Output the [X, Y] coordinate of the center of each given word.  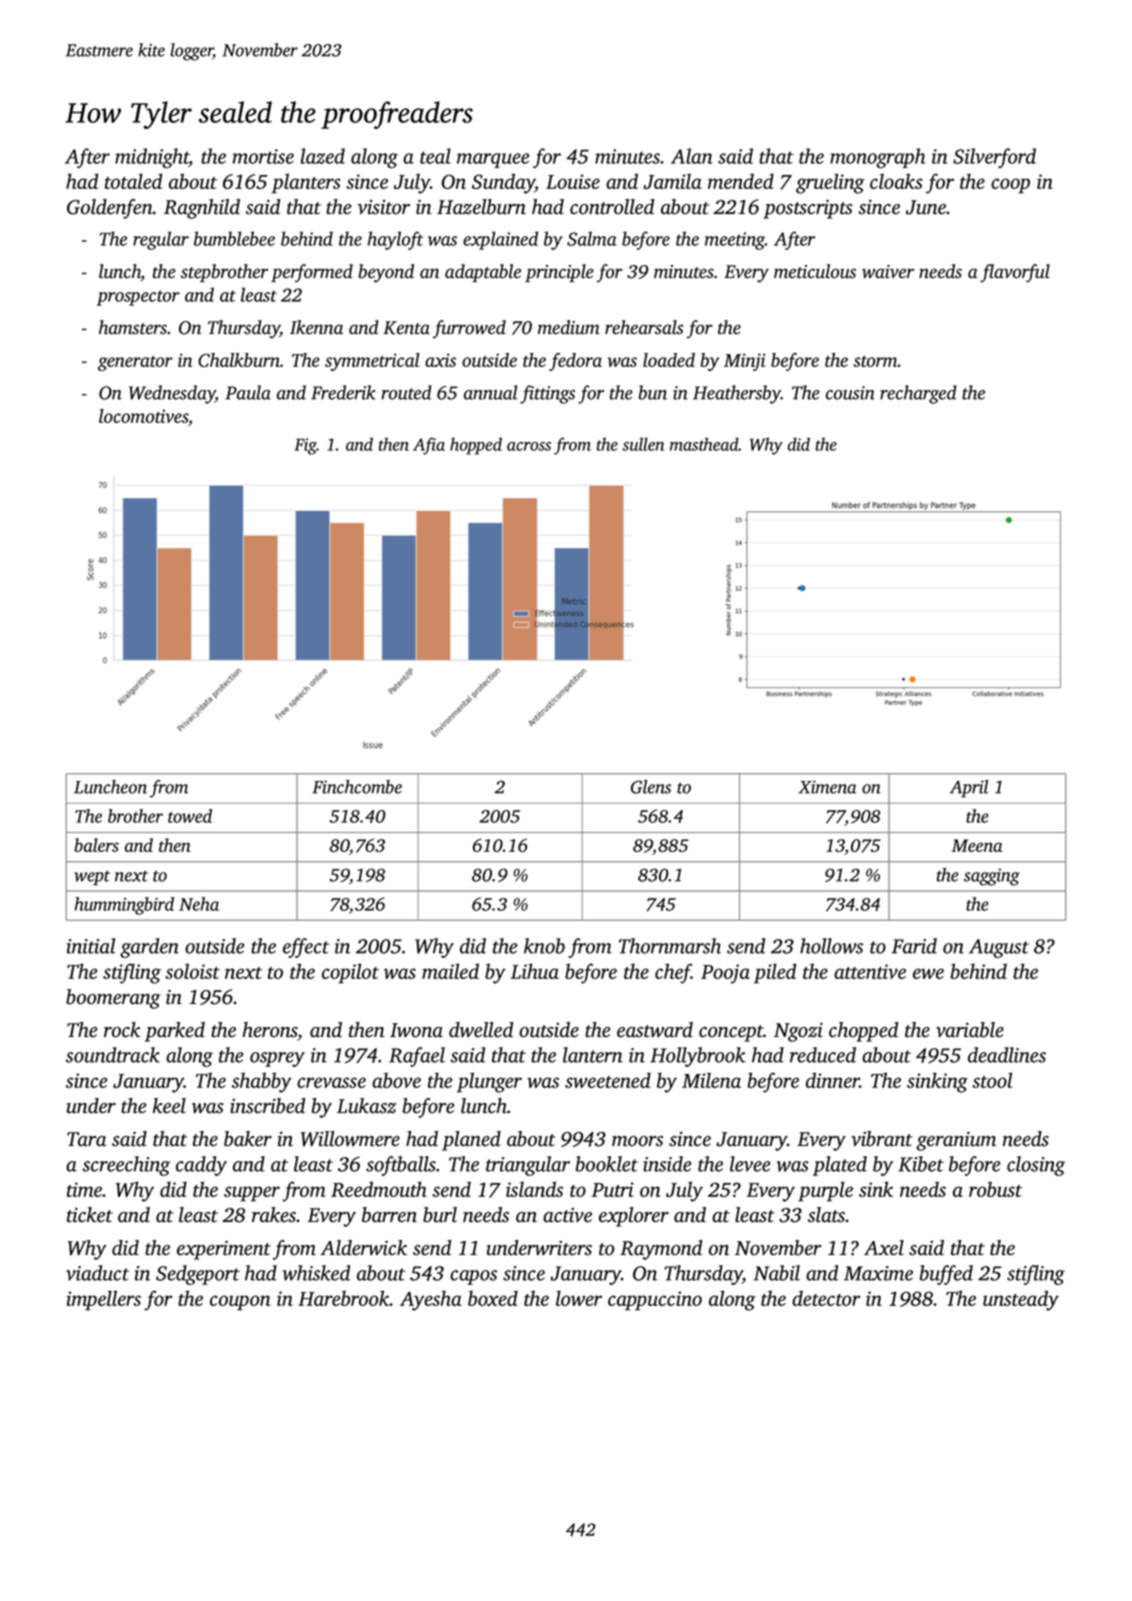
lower [579, 1298]
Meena [977, 845]
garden [149, 948]
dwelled [481, 1030]
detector [826, 1298]
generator [135, 363]
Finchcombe [357, 787]
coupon [240, 1303]
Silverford [994, 158]
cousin [850, 393]
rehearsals [644, 327]
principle [559, 273]
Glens [651, 787]
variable [970, 1030]
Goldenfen [110, 209]
